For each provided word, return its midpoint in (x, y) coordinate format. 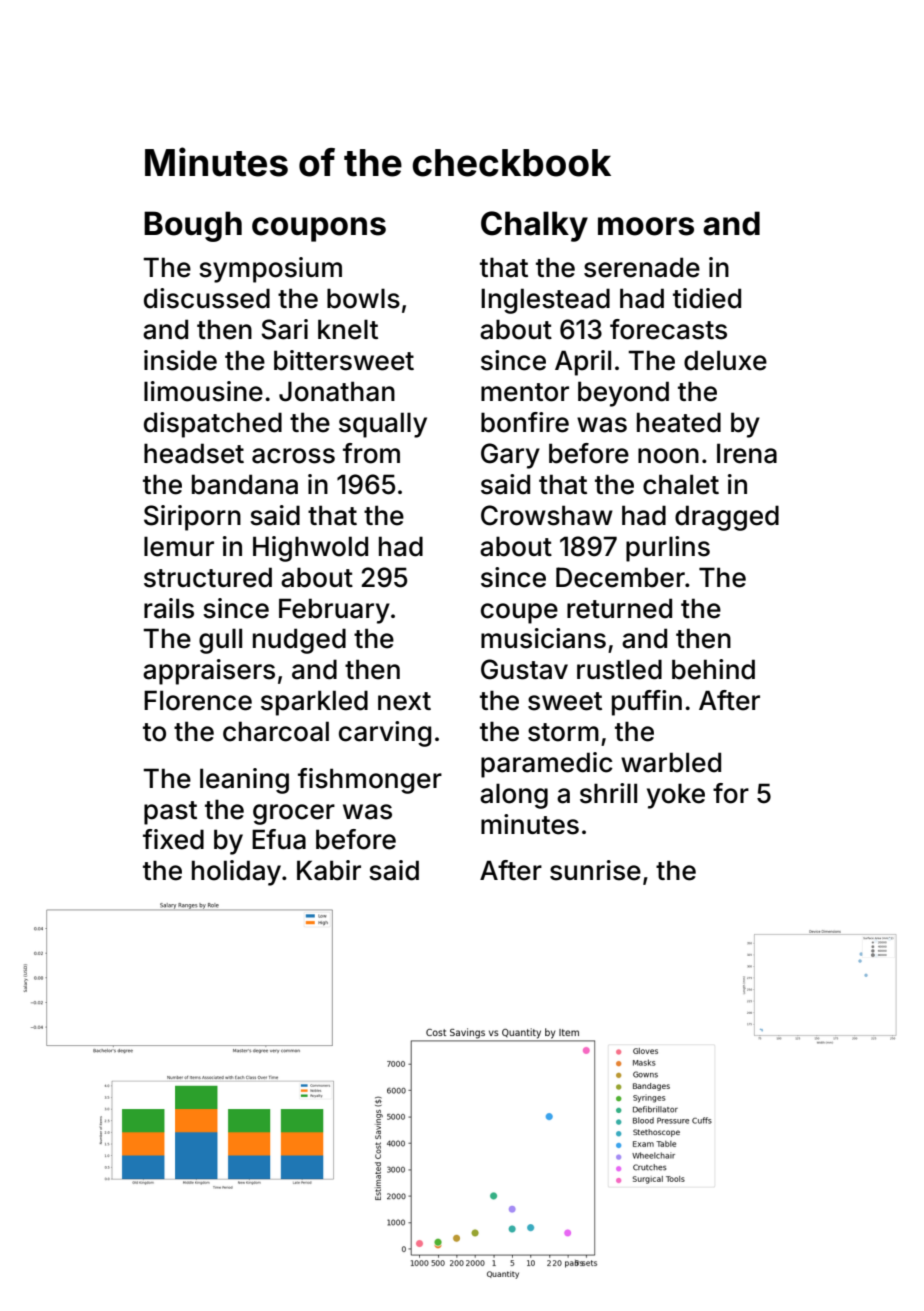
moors (646, 226)
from (371, 453)
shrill (608, 793)
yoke (676, 796)
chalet (681, 484)
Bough (193, 226)
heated (679, 422)
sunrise (595, 870)
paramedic (547, 765)
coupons (319, 229)
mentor (525, 392)
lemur (179, 546)
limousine (203, 391)
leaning (244, 781)
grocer (294, 814)
